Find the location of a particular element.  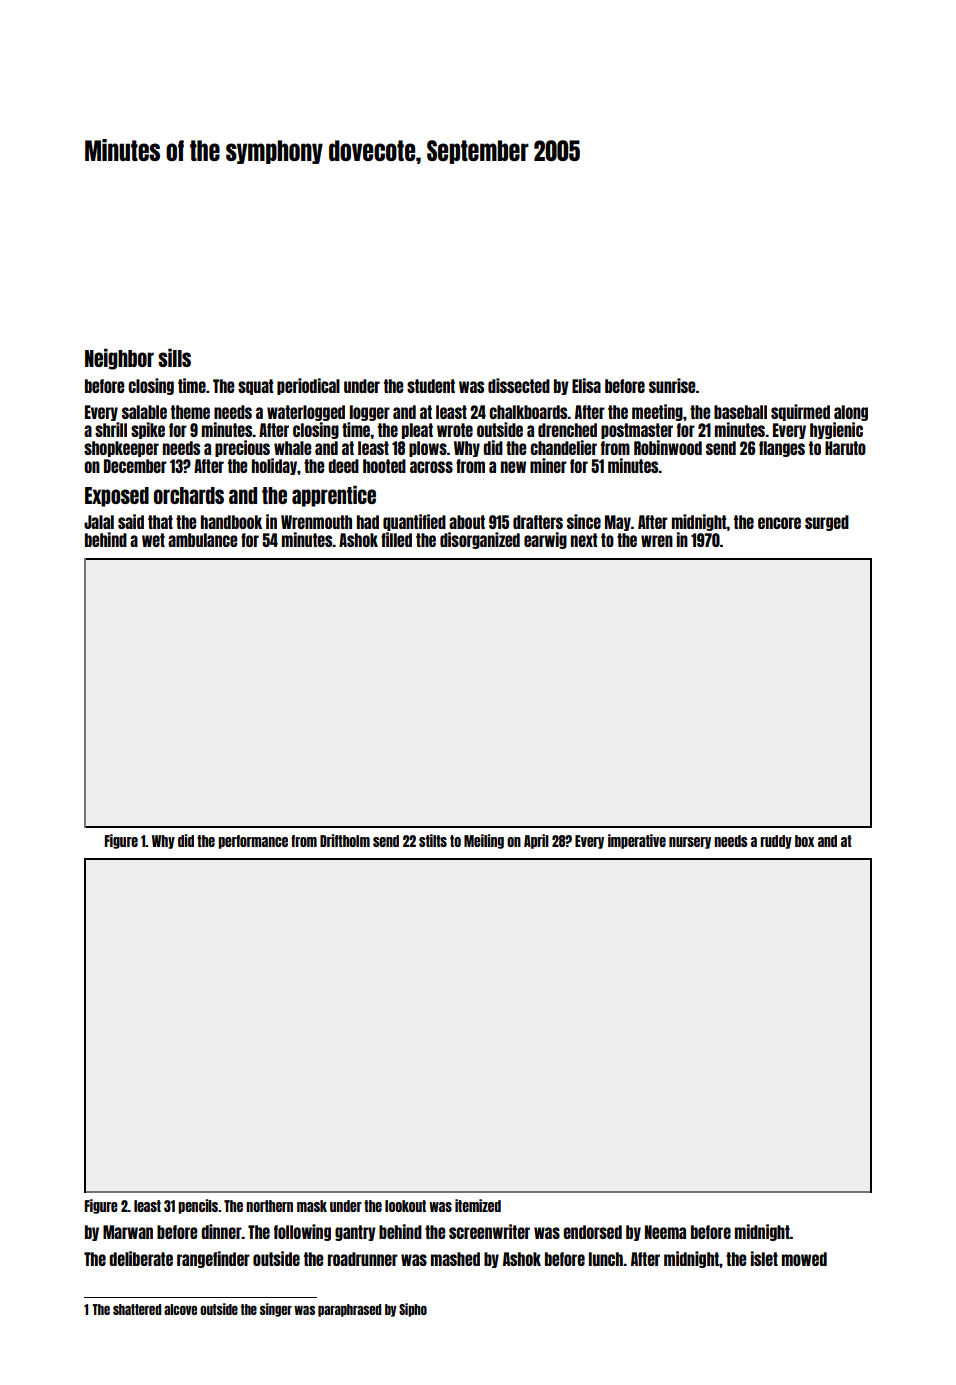

along is located at coordinates (851, 413).
